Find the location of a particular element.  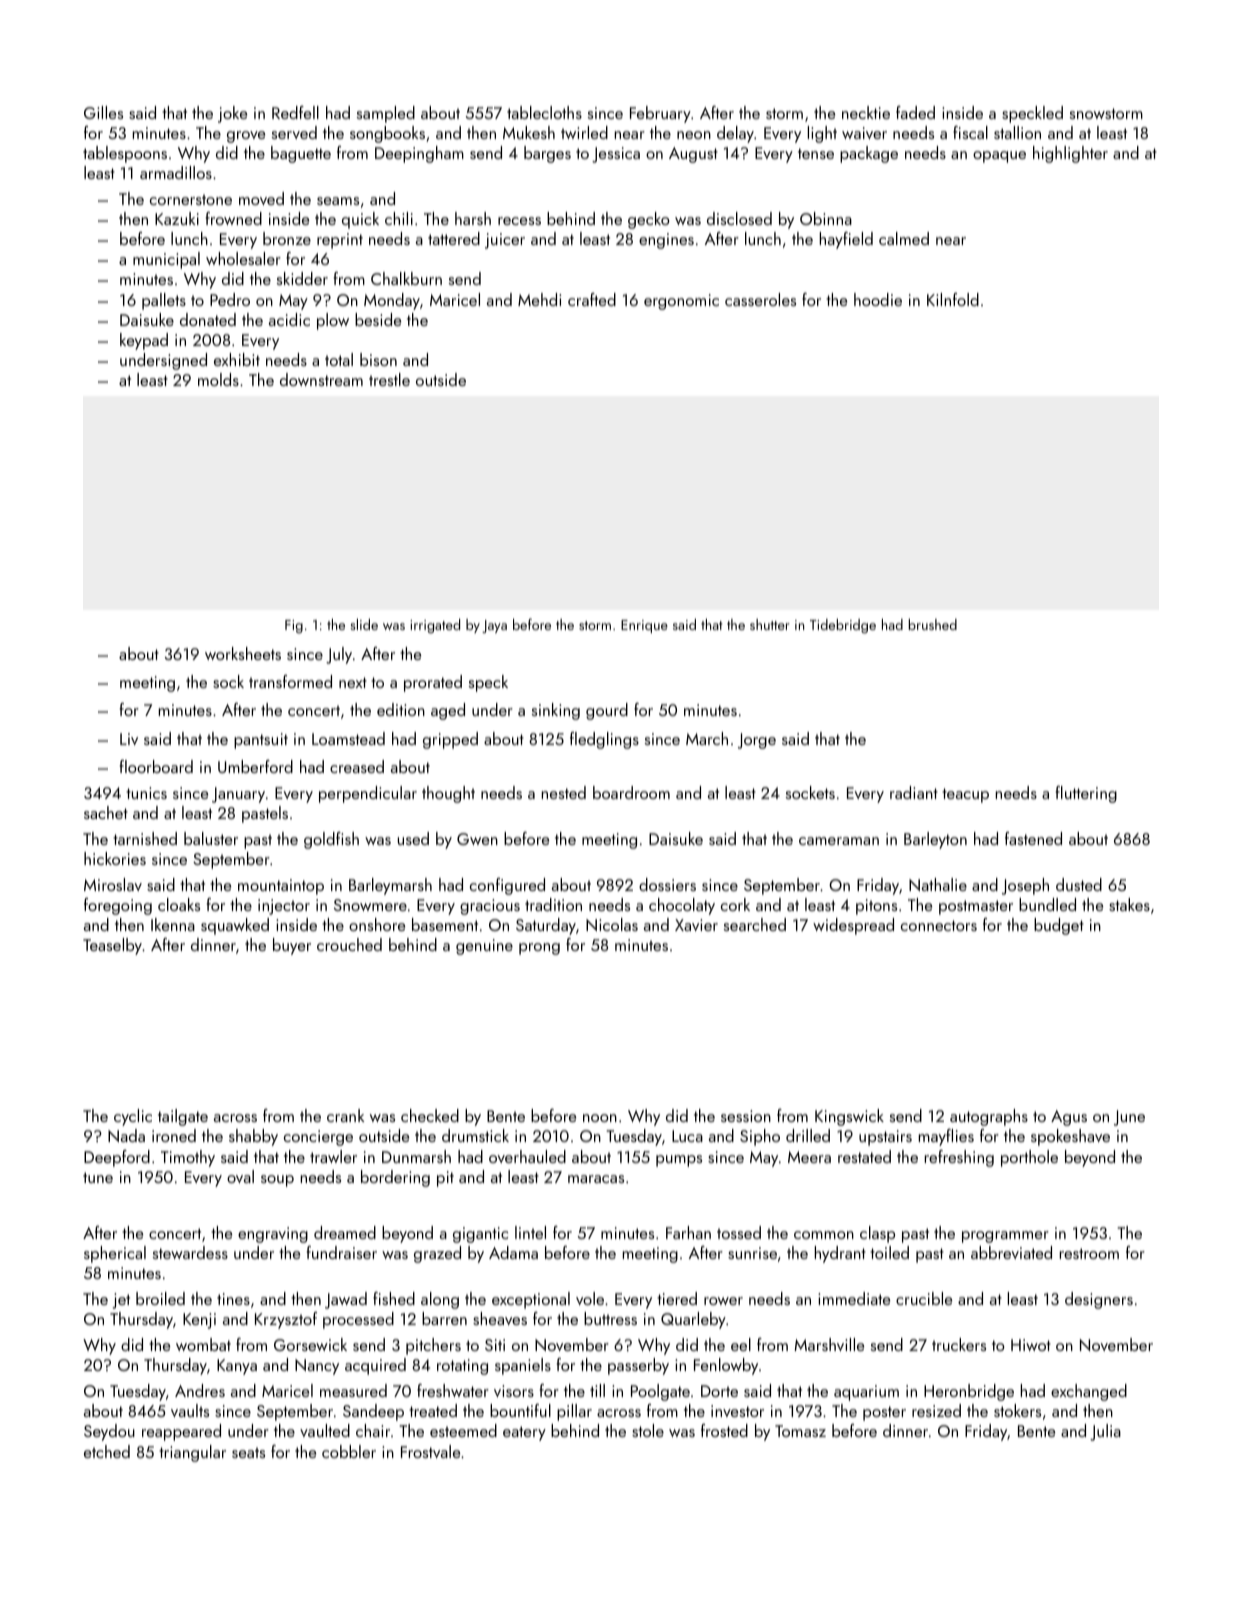

February is located at coordinates (660, 114).
